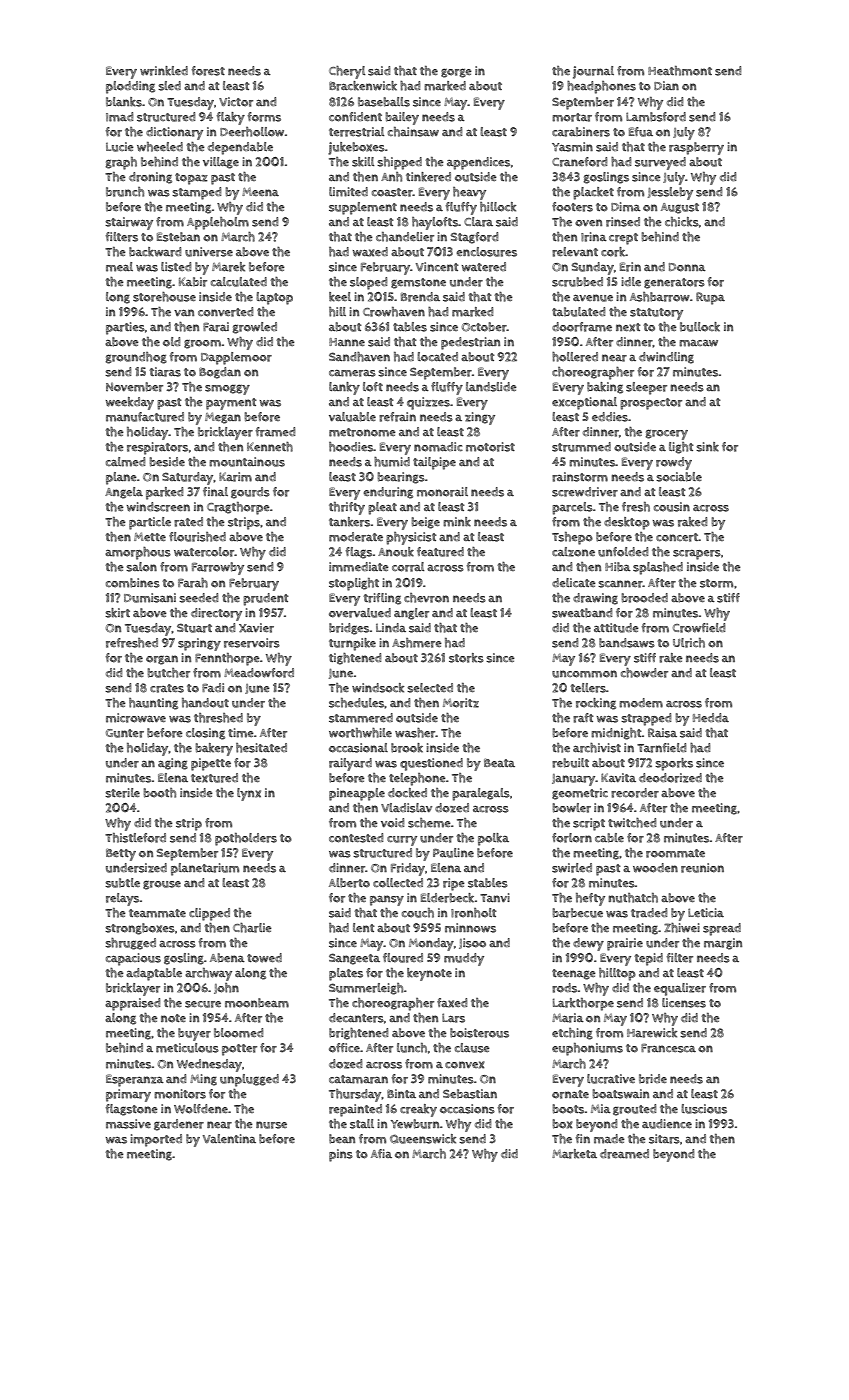 The image size is (849, 1400). I want to click on Queenswick, so click(423, 1139).
